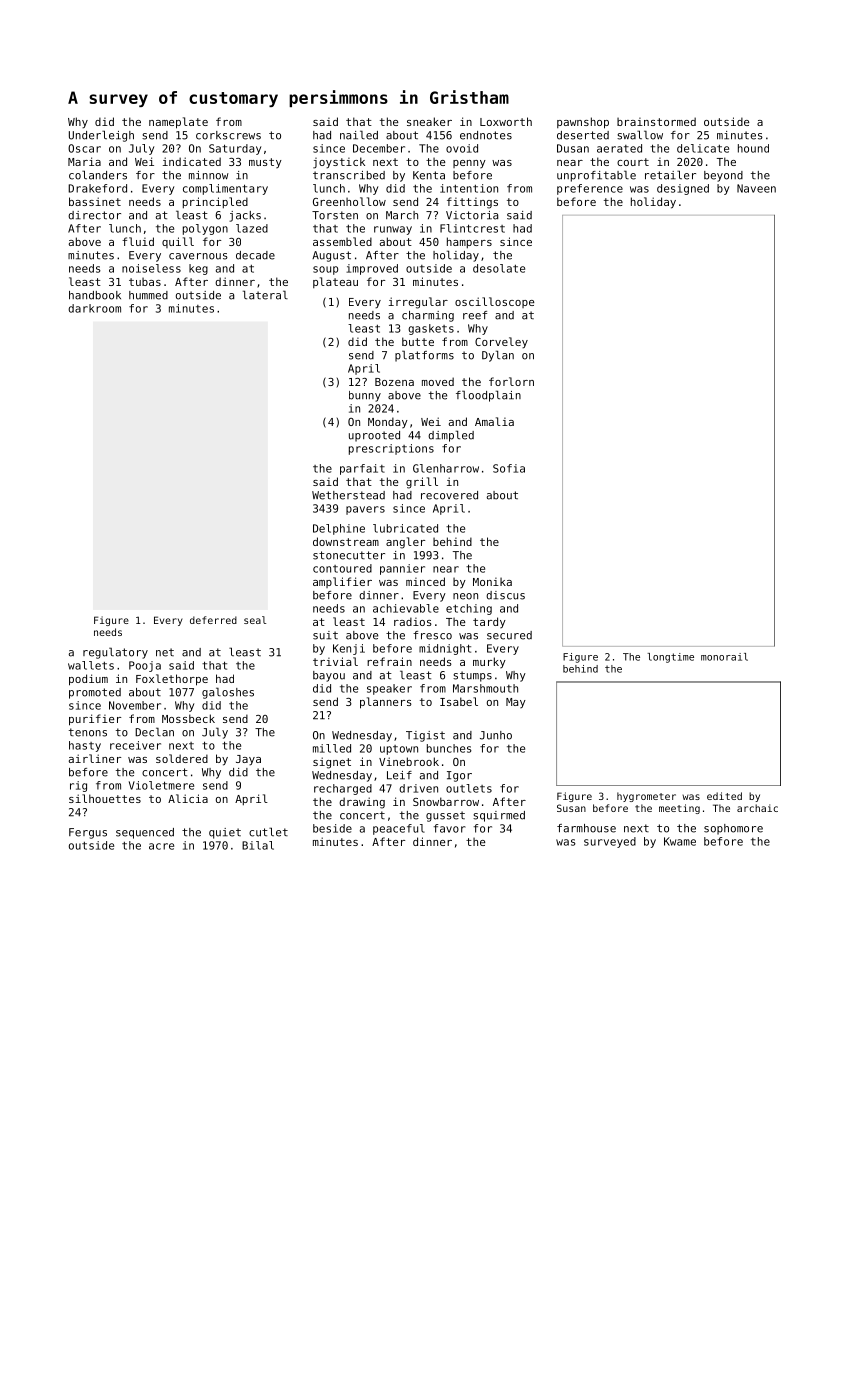  I want to click on forlorn, so click(511, 381).
